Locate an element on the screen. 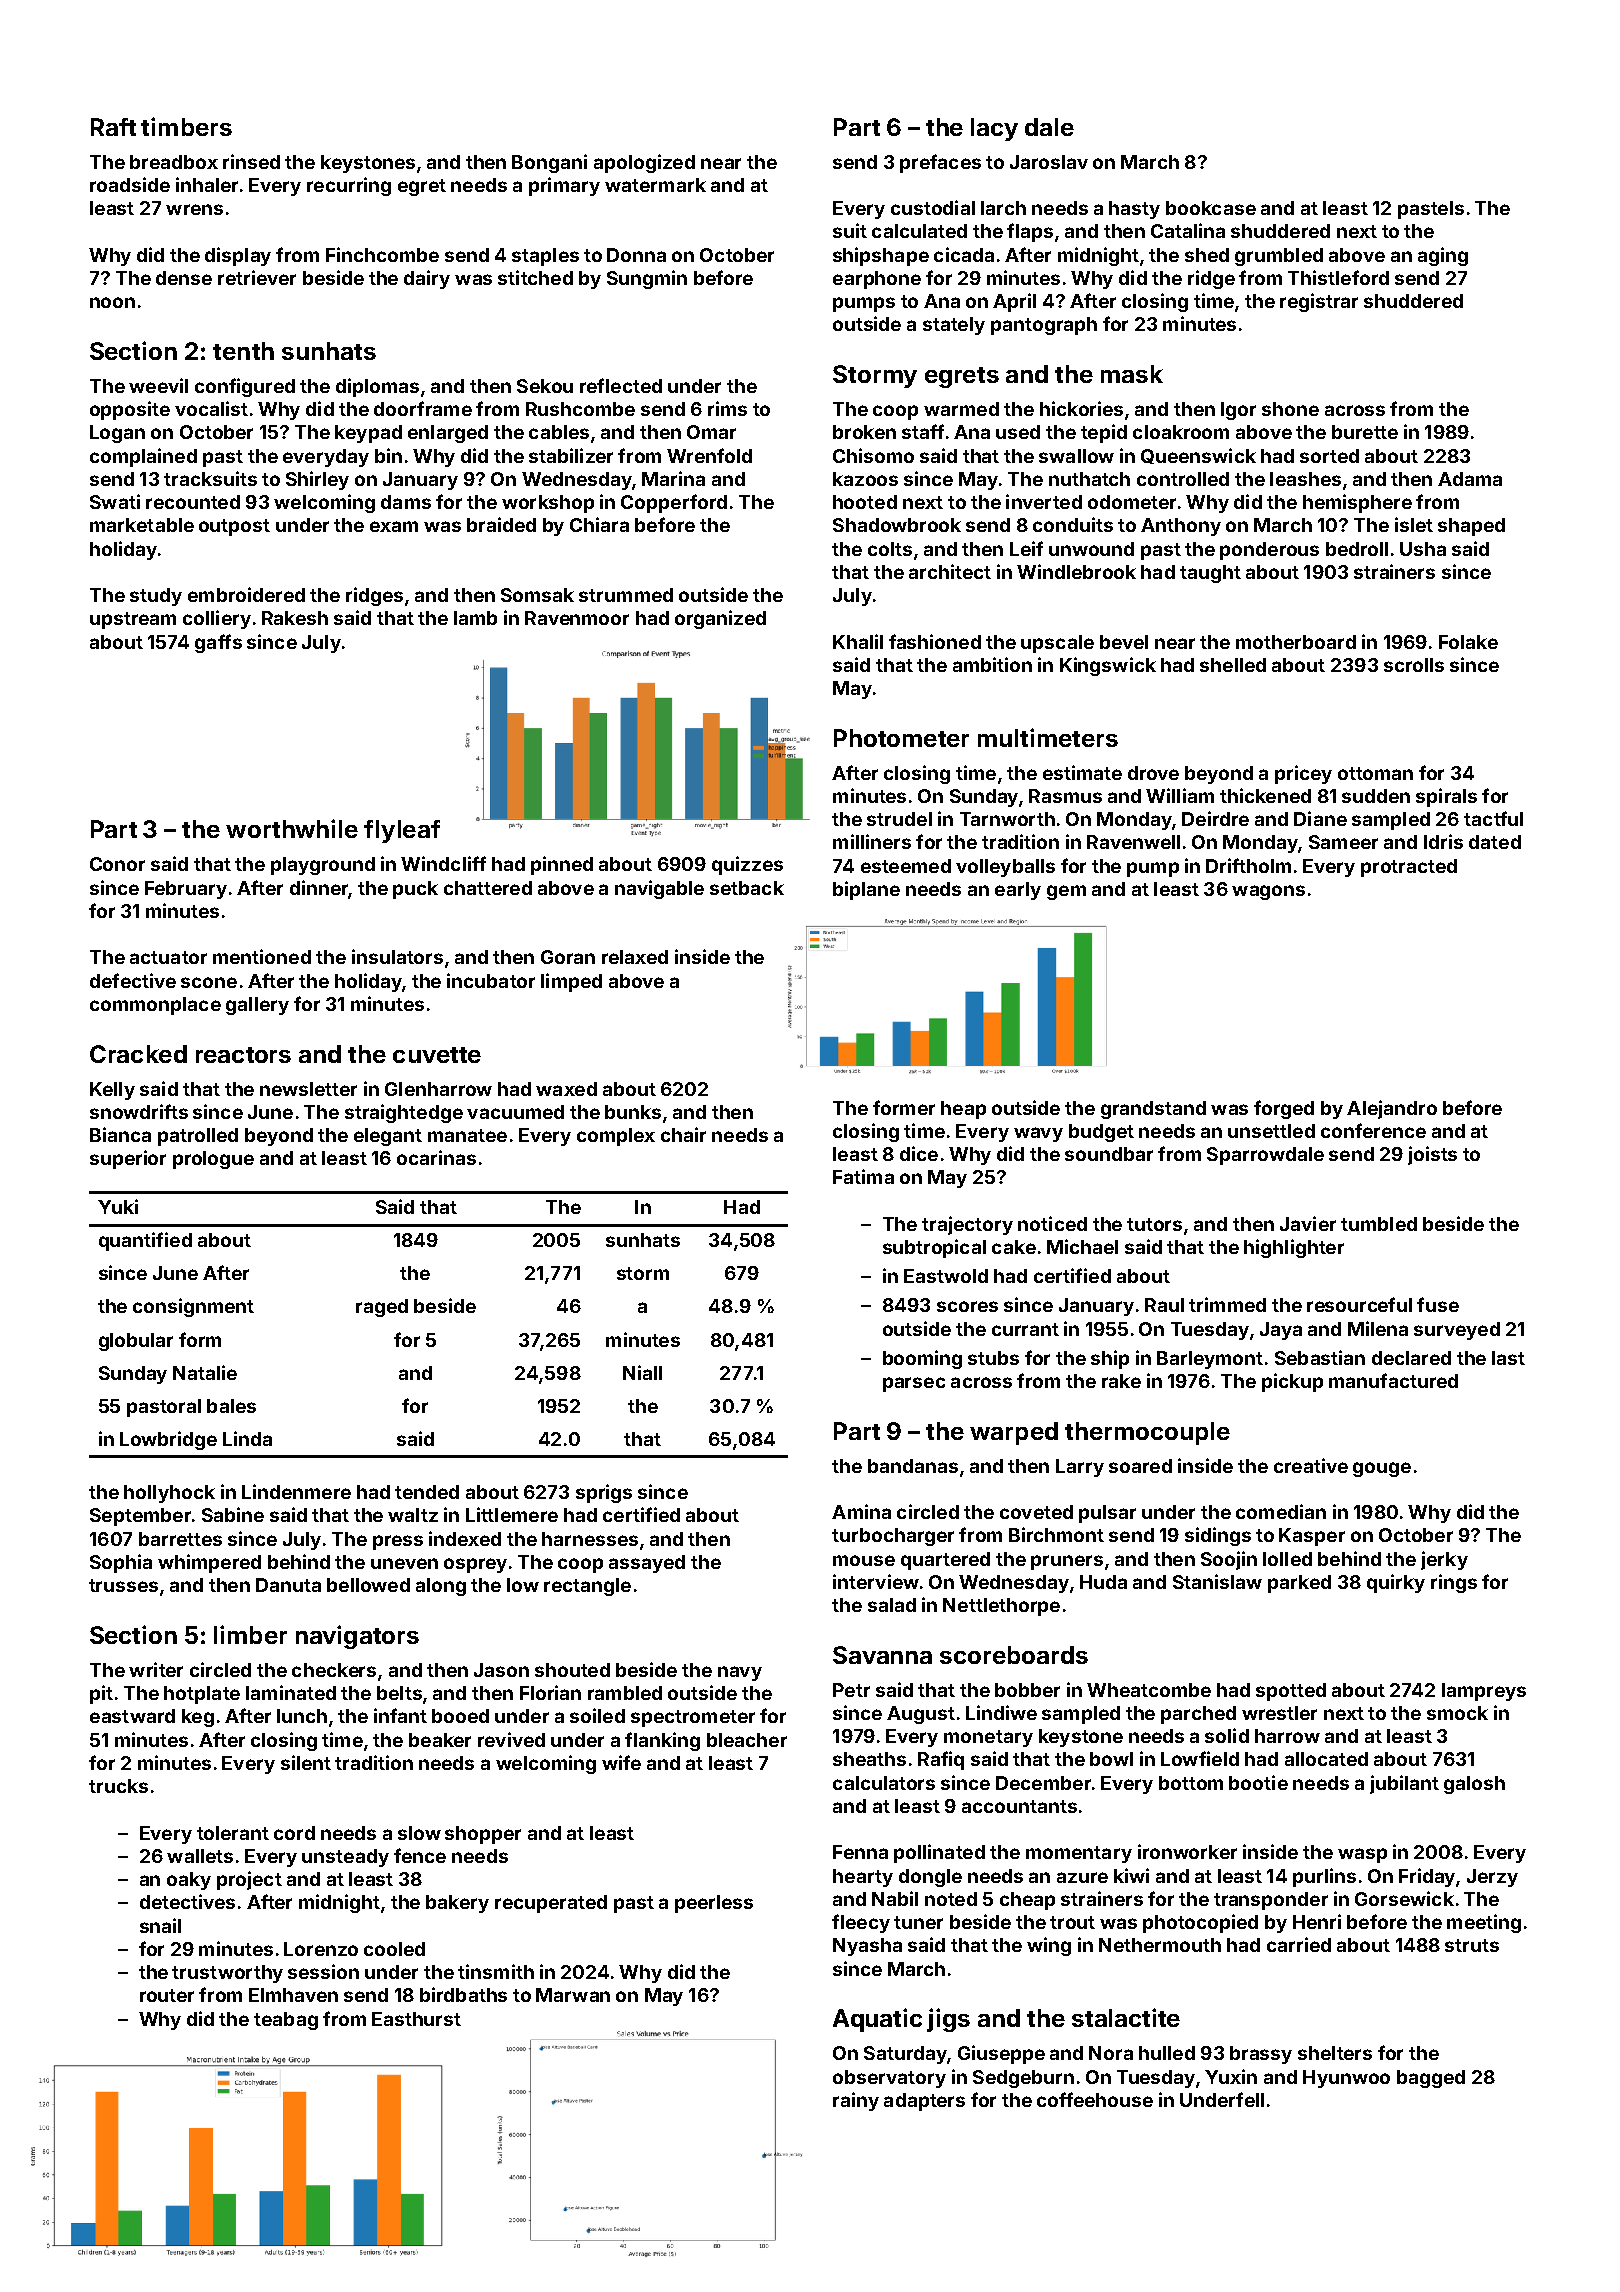  fashioned is located at coordinates (935, 641).
